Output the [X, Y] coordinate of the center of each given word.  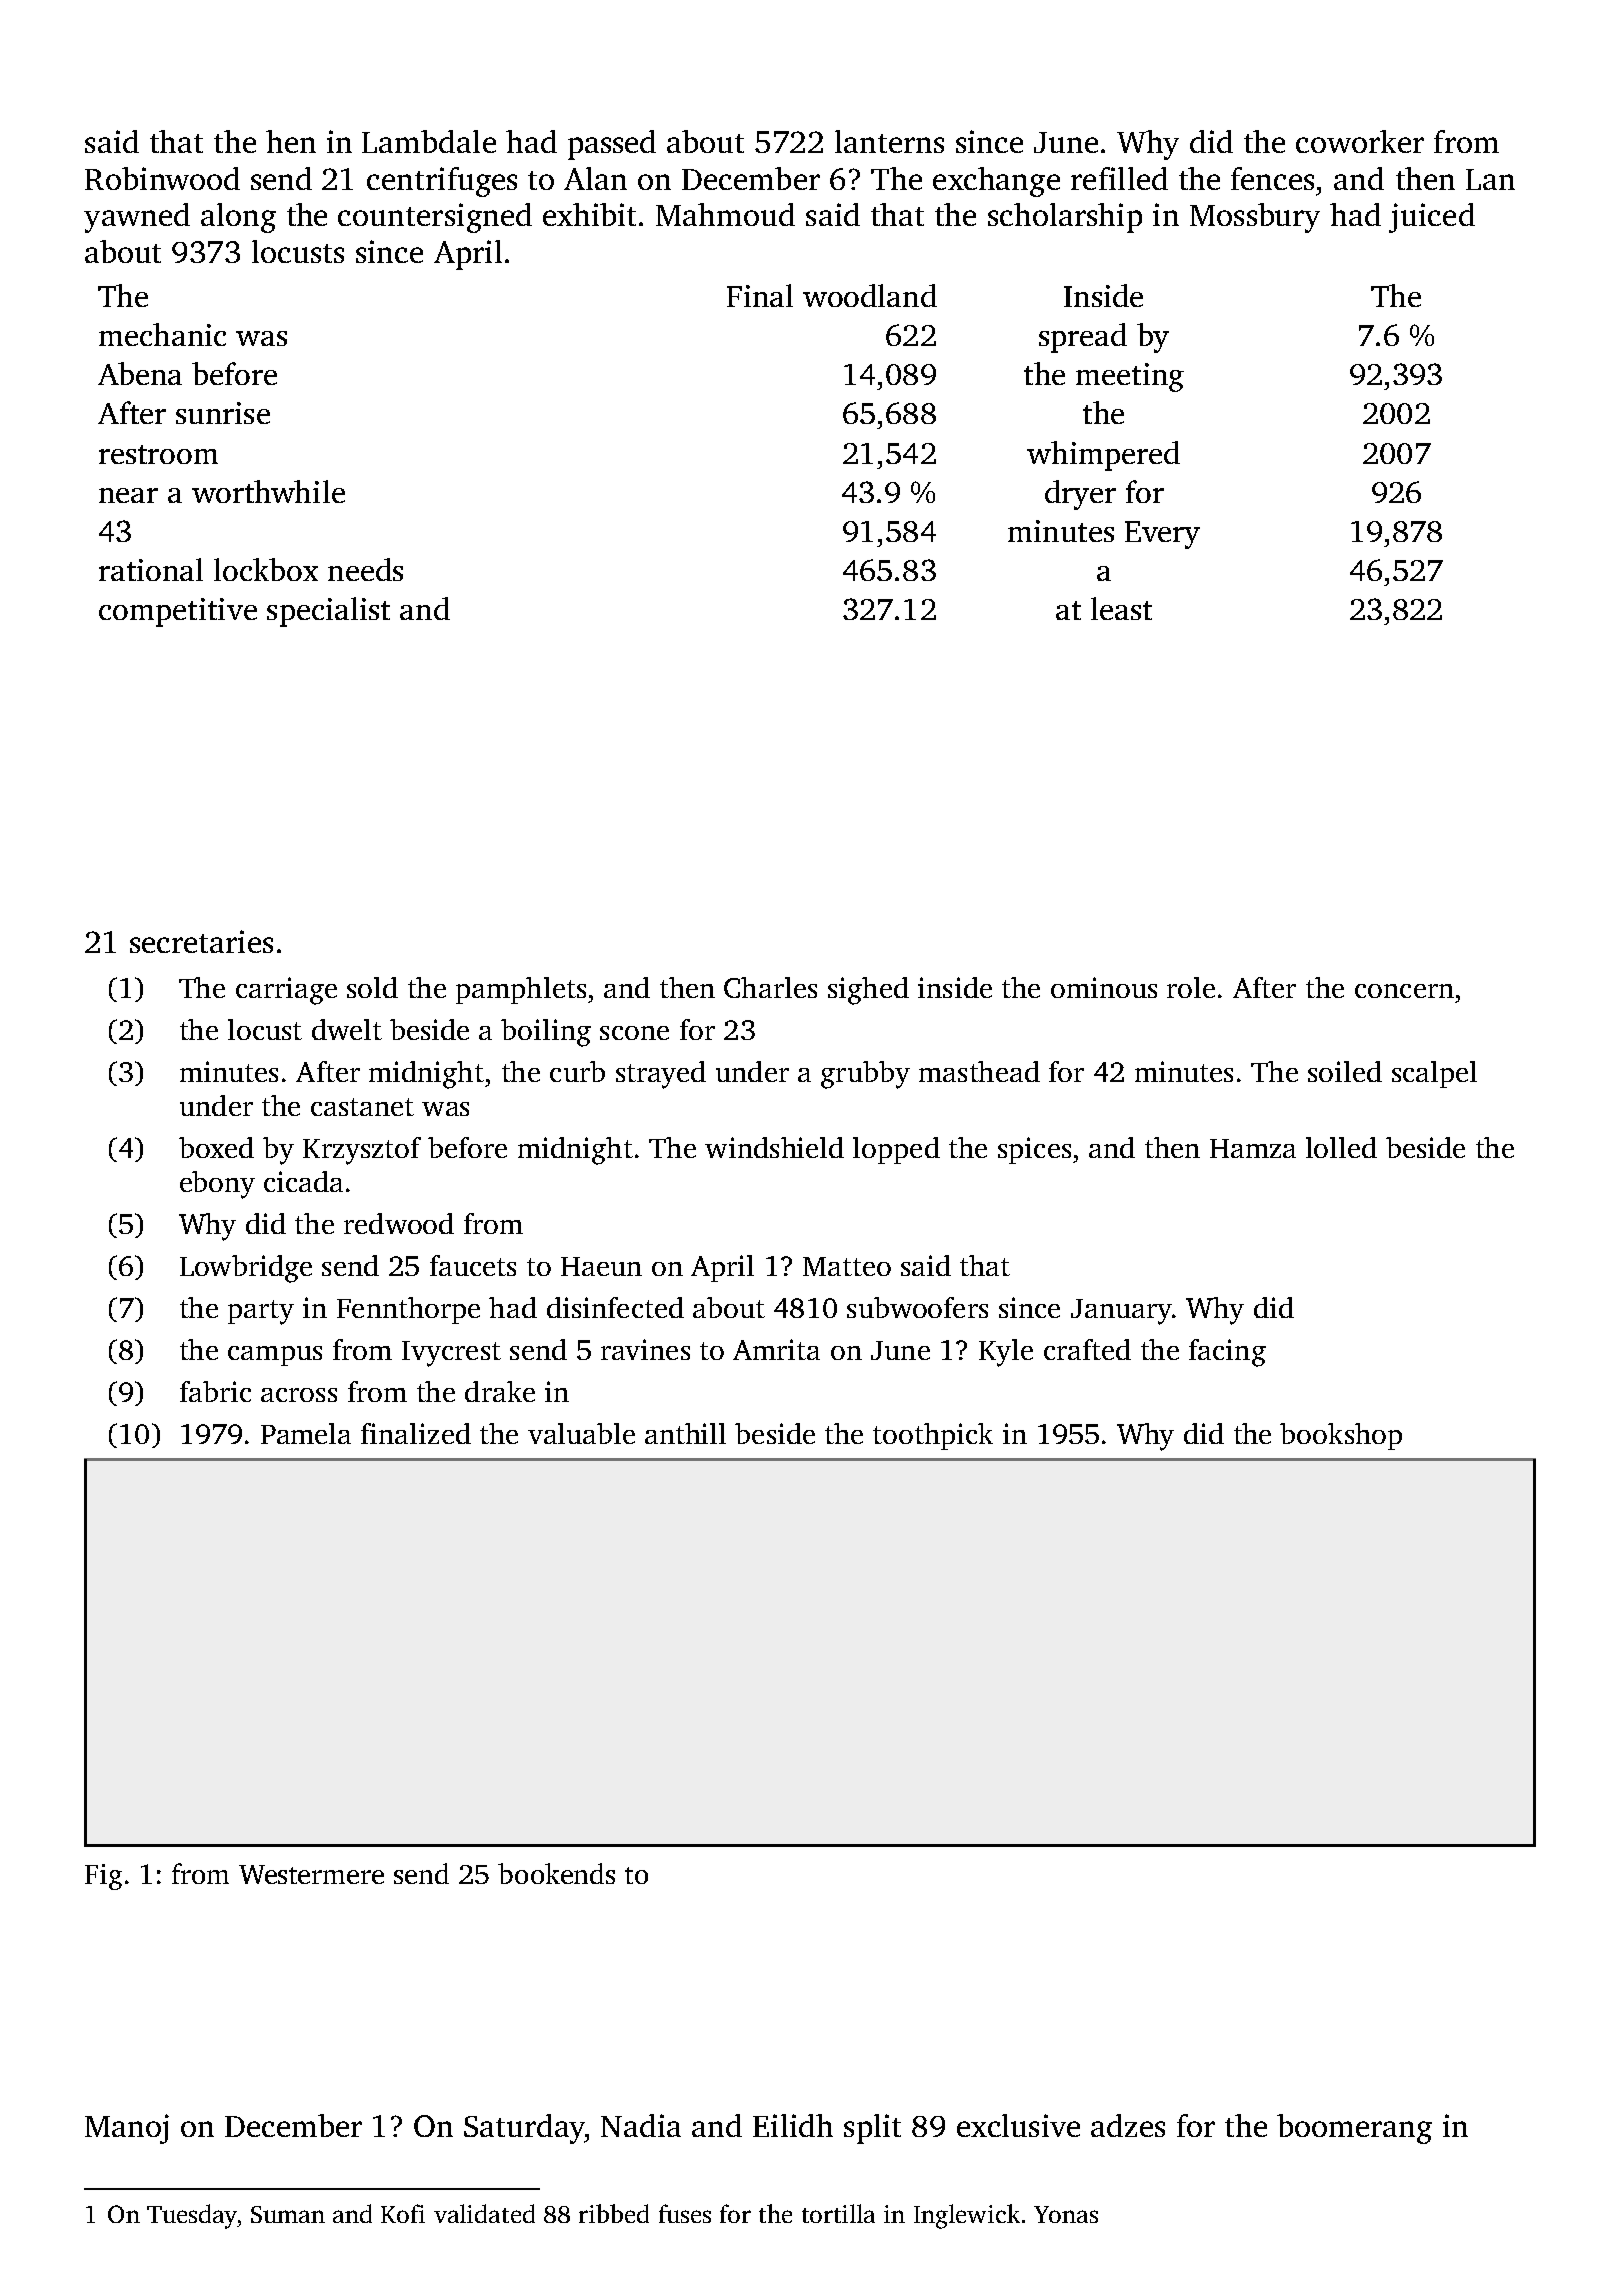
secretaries [201, 941]
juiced [1432, 218]
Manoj [127, 2129]
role [1191, 987]
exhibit [589, 214]
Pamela [306, 1433]
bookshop [1341, 1436]
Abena [140, 373]
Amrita [776, 1349]
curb [577, 1071]
